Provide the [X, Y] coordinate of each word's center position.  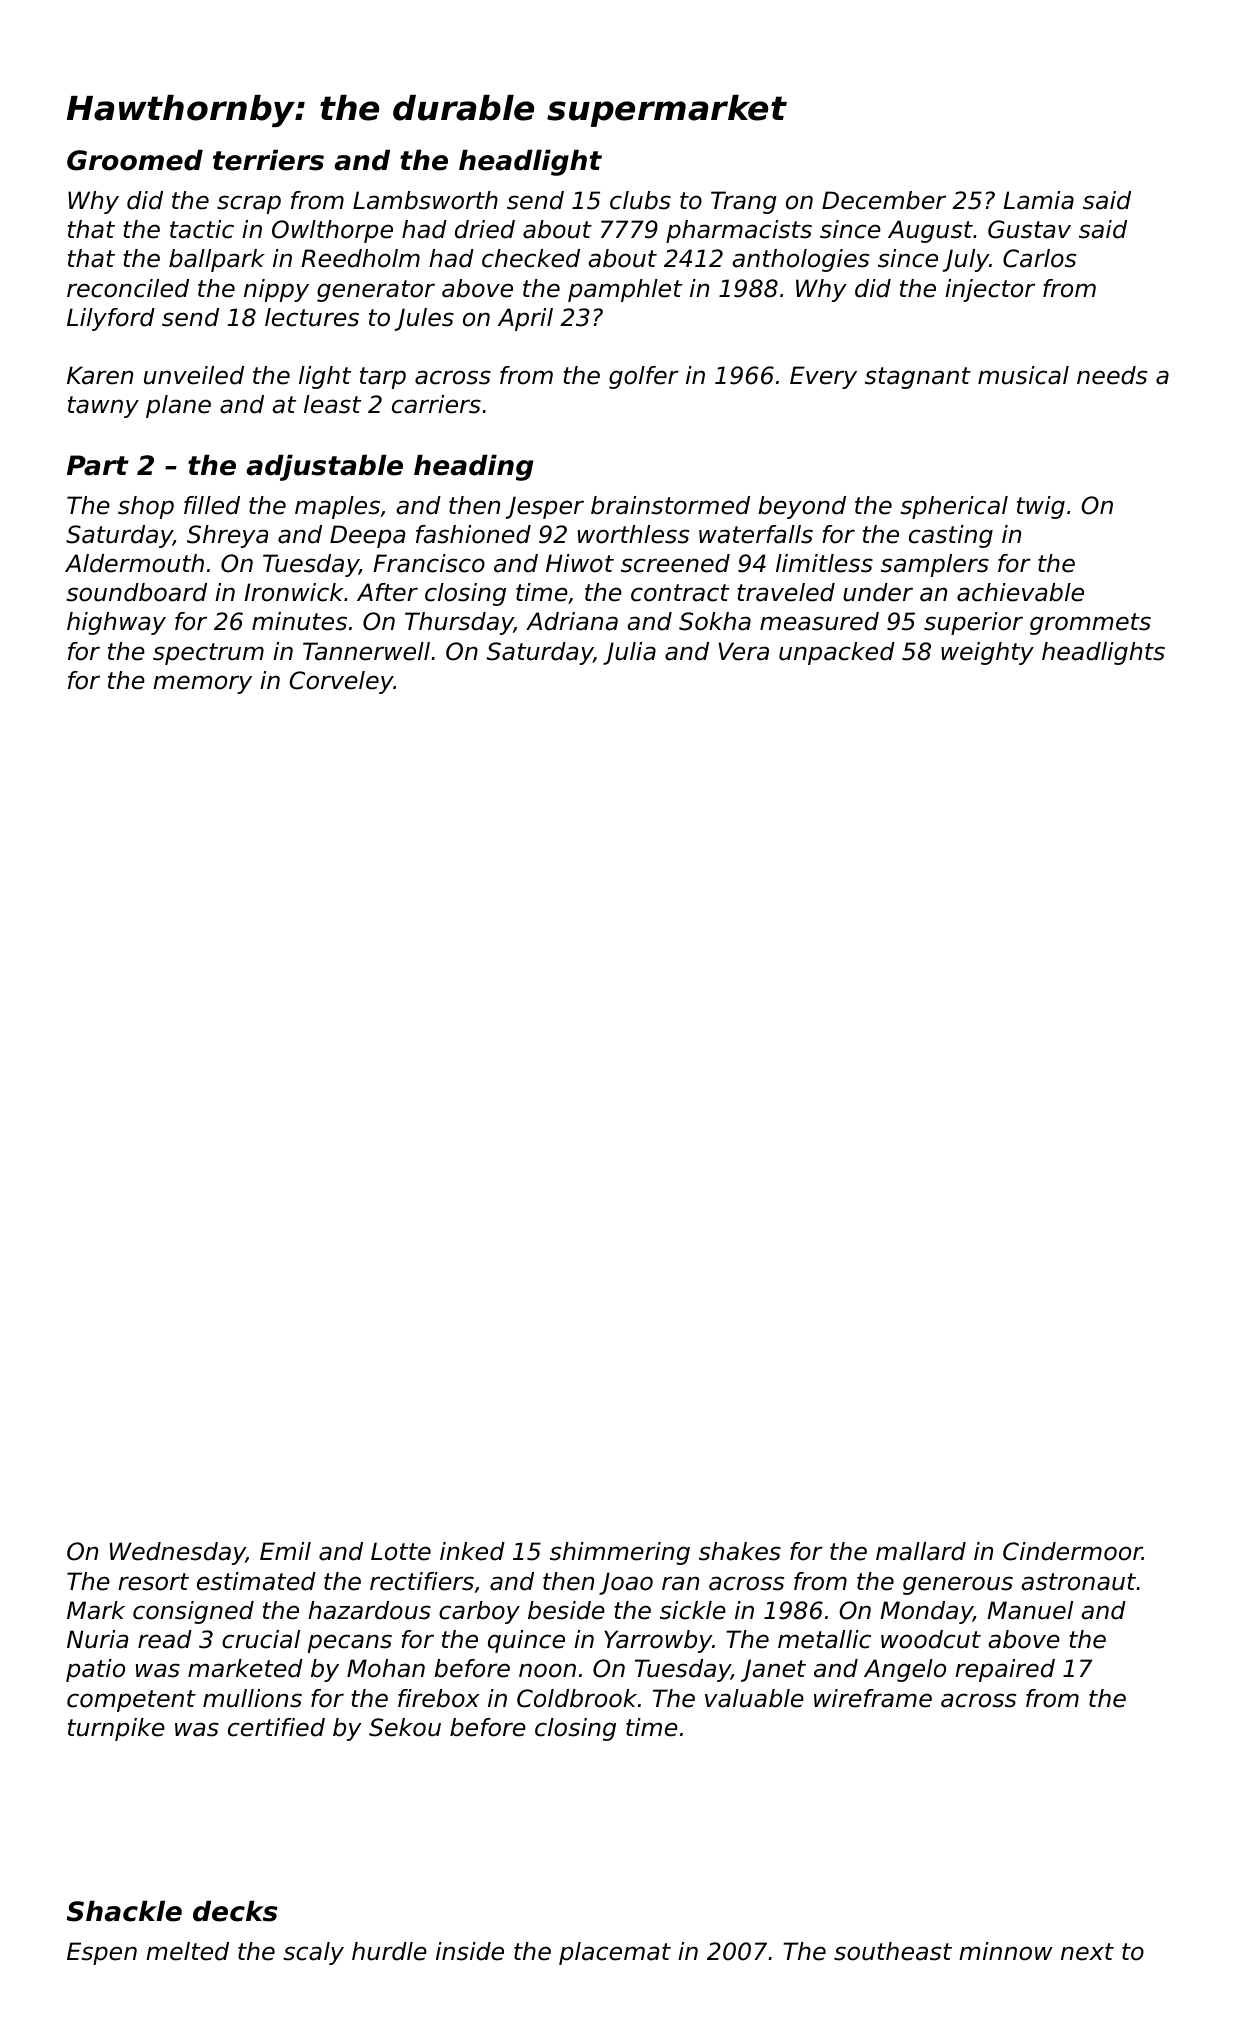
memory [202, 684]
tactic [202, 229]
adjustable [324, 468]
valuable [754, 1698]
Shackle [124, 1911]
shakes [740, 1551]
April [525, 319]
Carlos [1039, 258]
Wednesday [178, 1553]
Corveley [342, 682]
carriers [436, 404]
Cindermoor [1072, 1551]
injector [990, 290]
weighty [987, 653]
